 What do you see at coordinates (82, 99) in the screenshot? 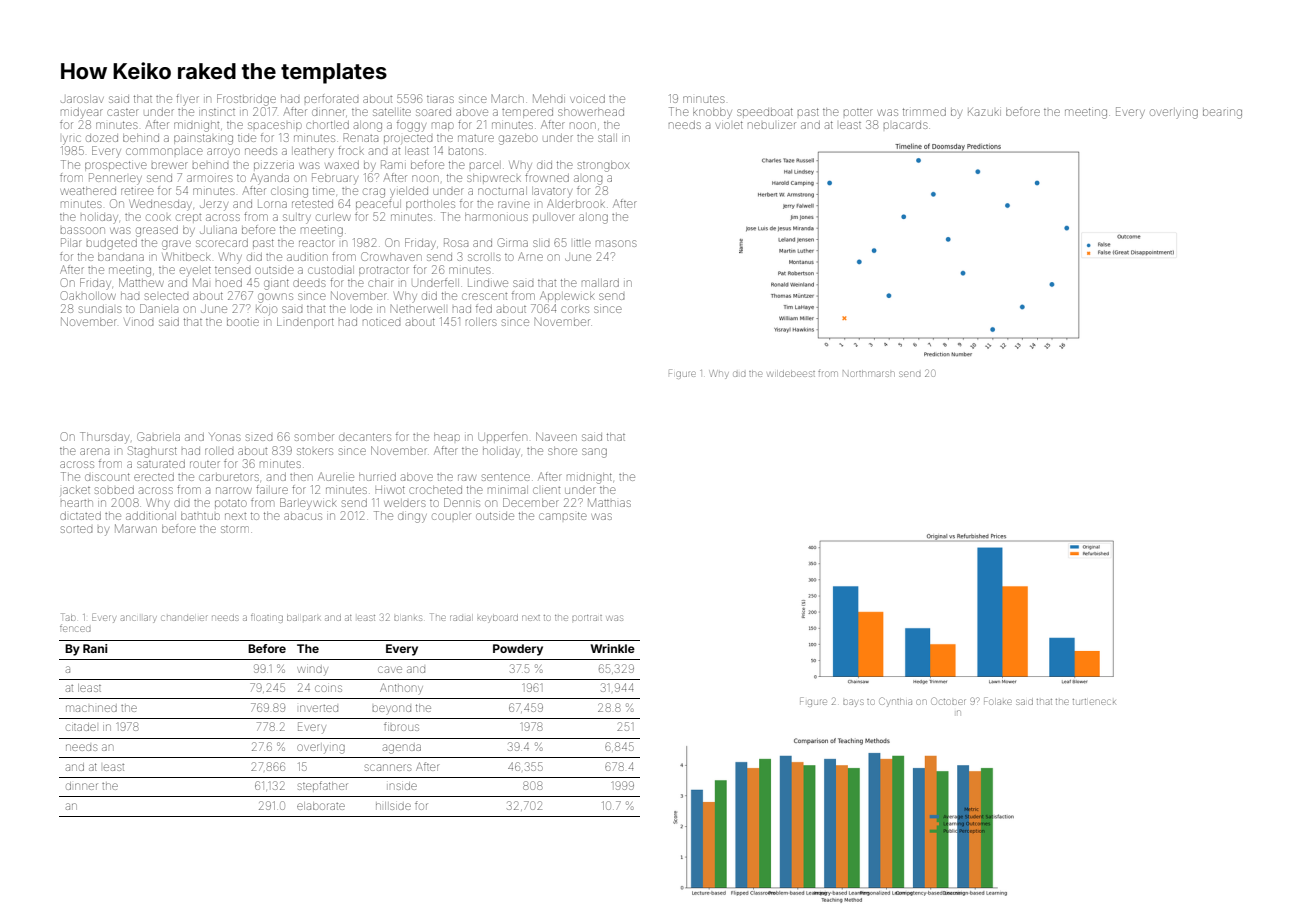
I see `Jaroslav` at bounding box center [82, 99].
